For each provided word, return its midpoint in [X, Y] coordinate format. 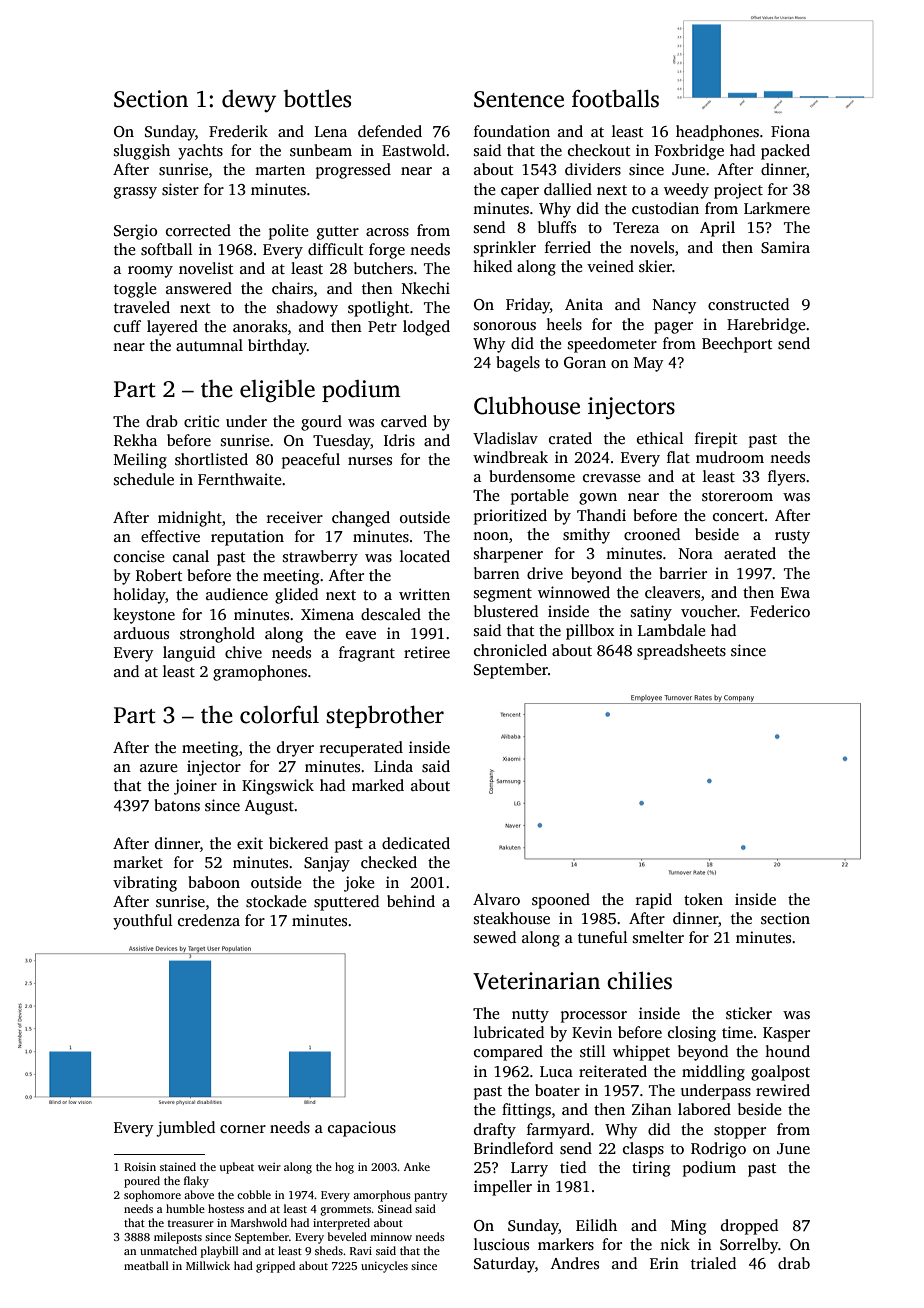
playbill [220, 1252]
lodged [426, 328]
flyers [786, 478]
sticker [749, 1013]
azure [158, 768]
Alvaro [496, 899]
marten [280, 170]
